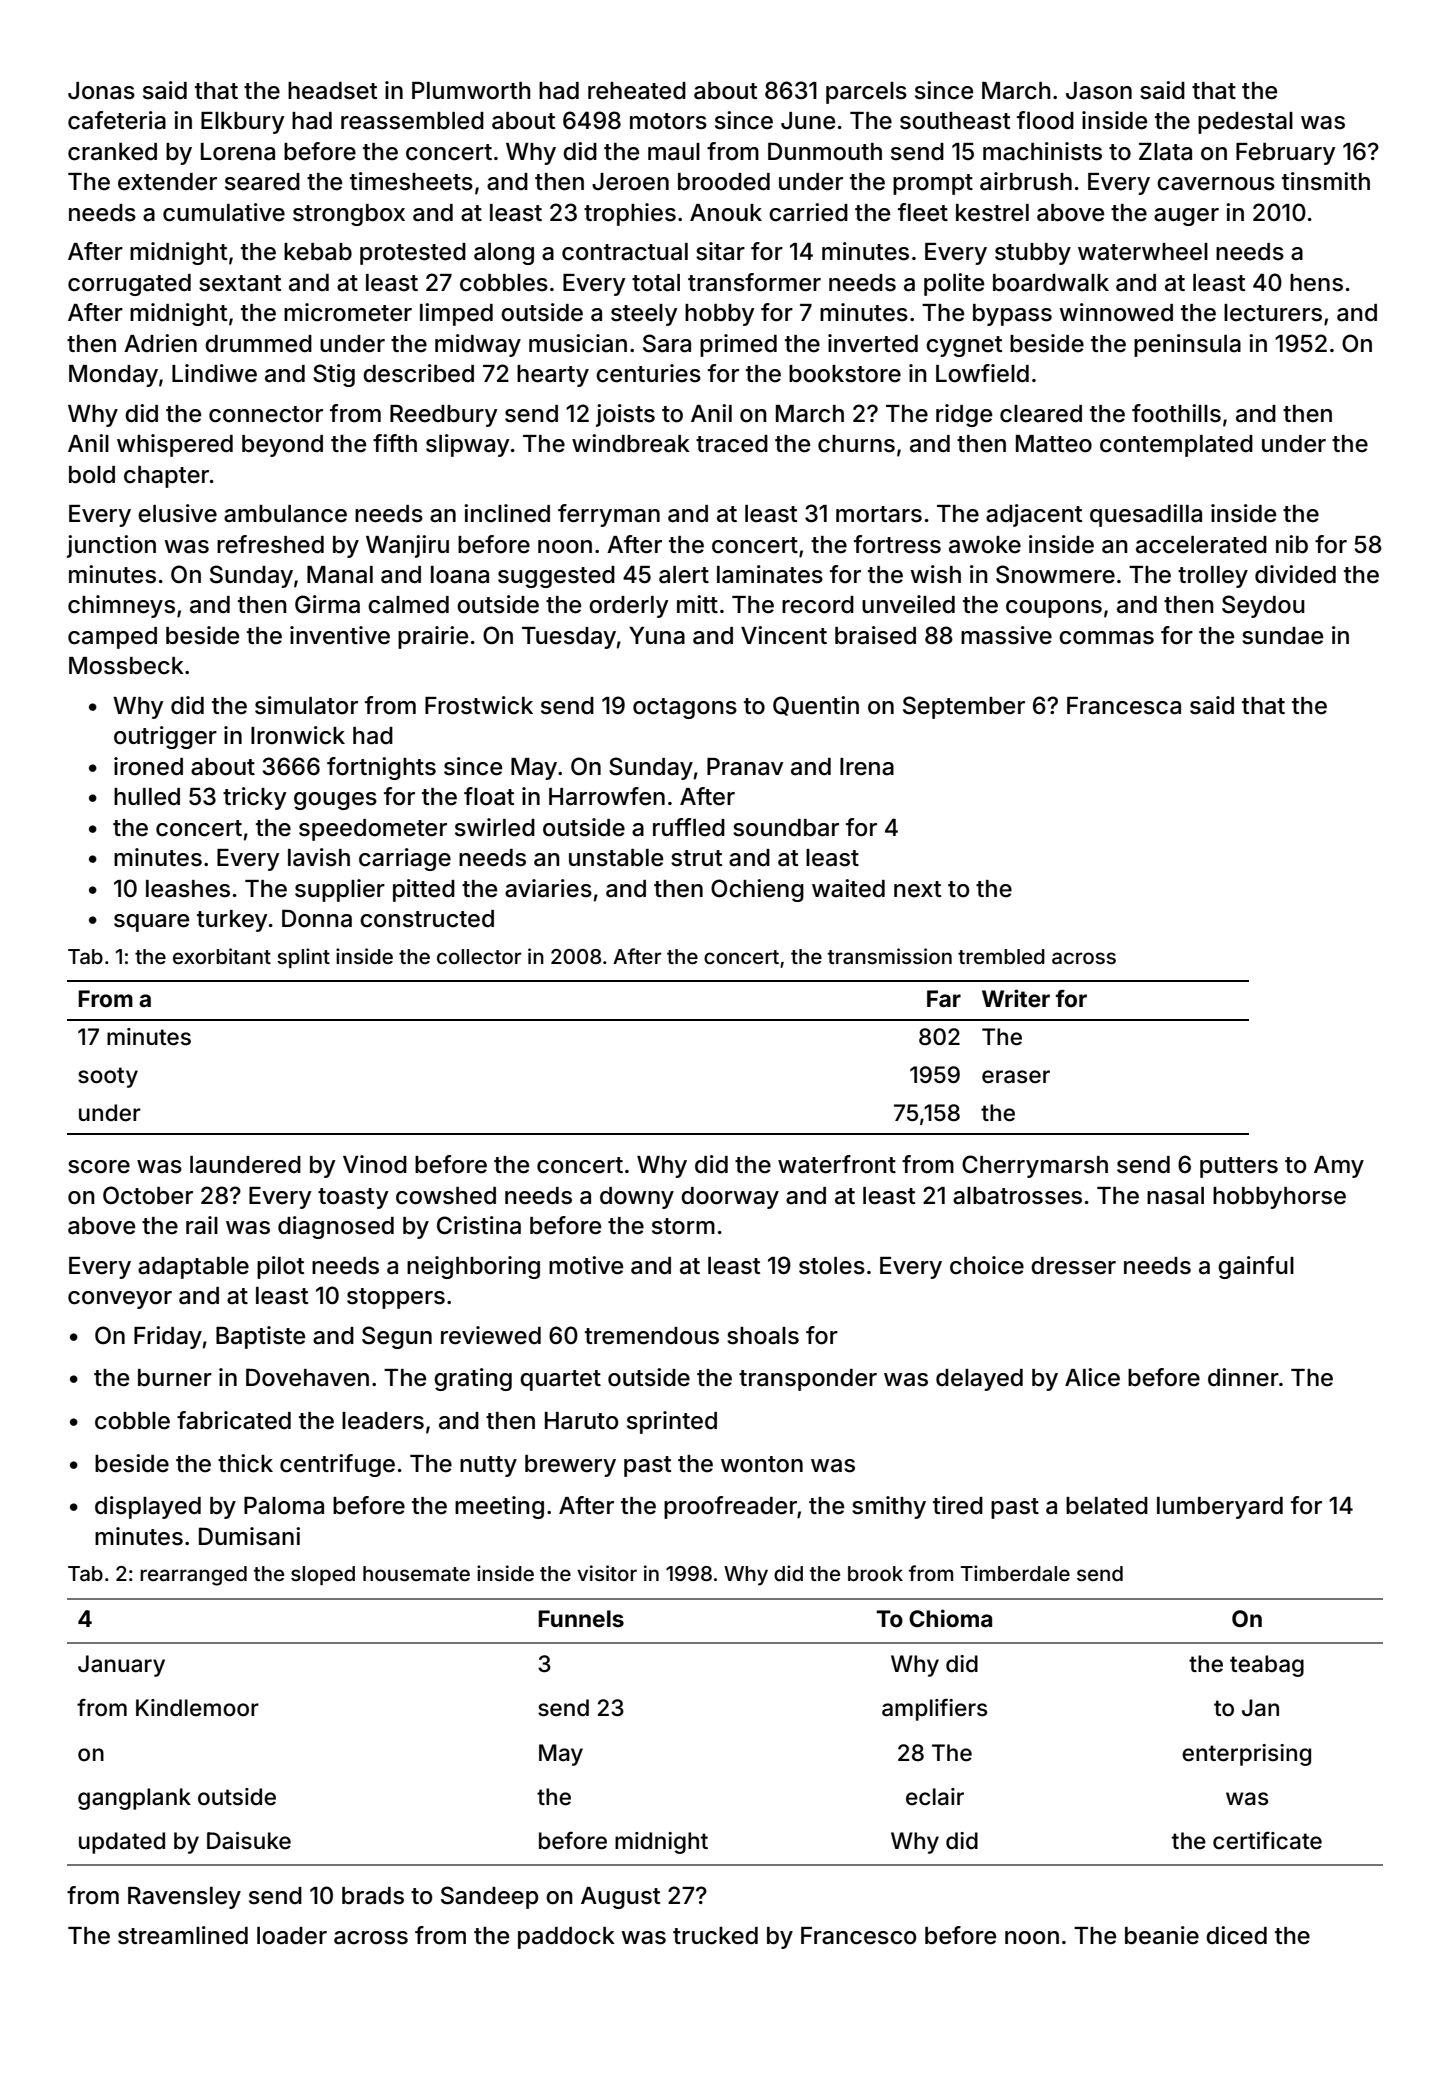 Image resolution: width=1450 pixels, height=2100 pixels. I want to click on parcels, so click(866, 93).
